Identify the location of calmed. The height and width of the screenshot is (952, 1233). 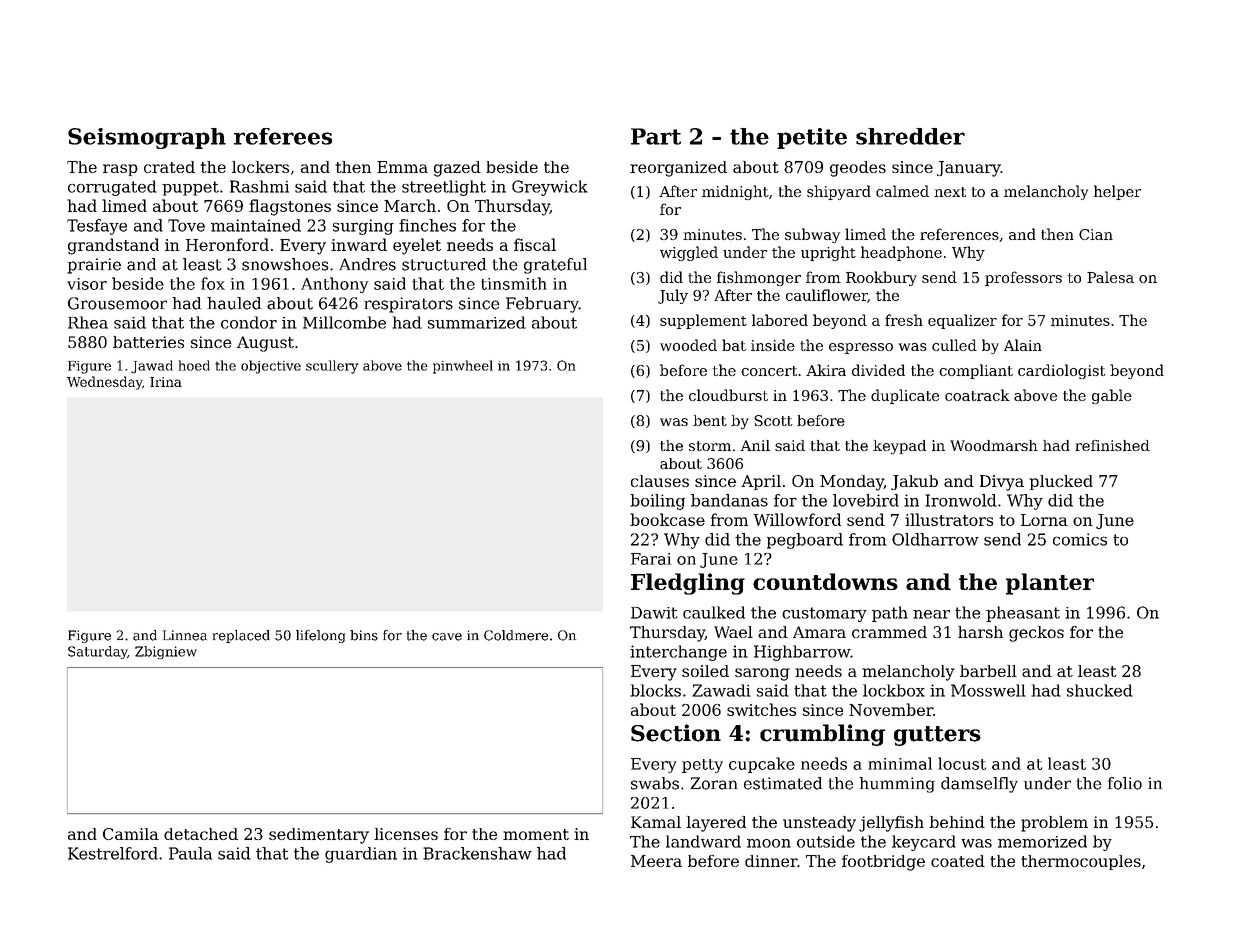
(902, 191).
